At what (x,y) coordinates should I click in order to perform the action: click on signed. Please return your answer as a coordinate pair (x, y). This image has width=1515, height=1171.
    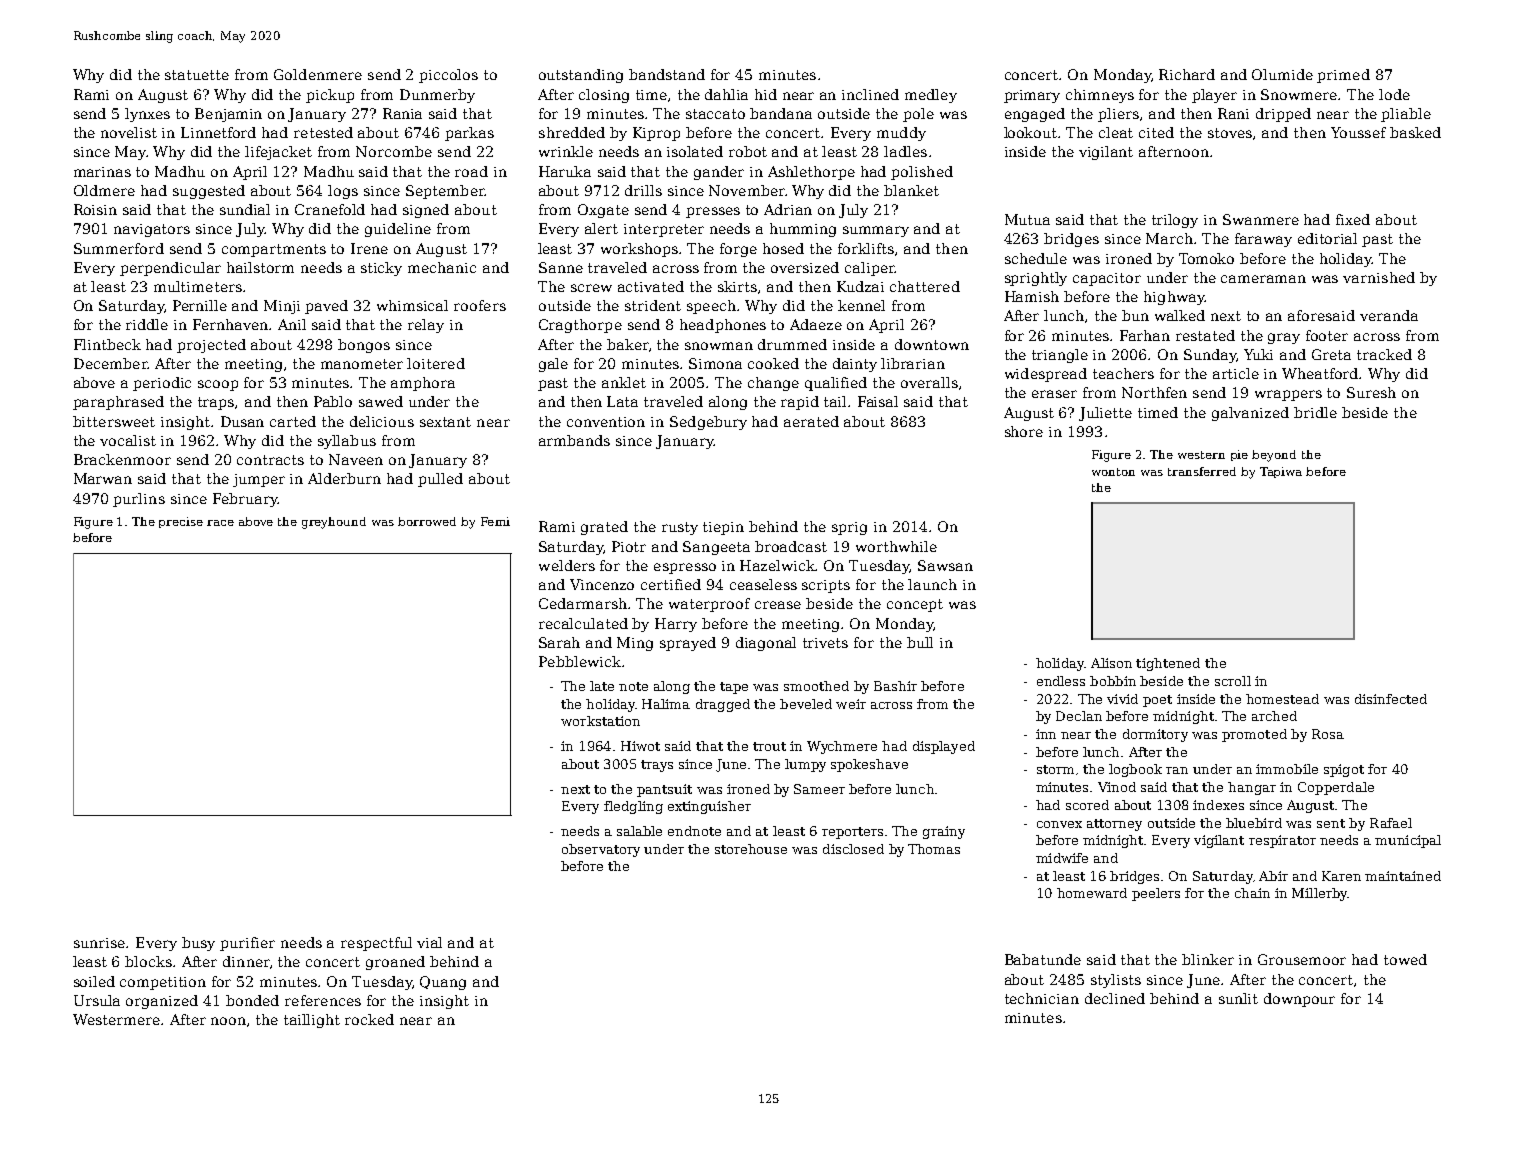
    Looking at the image, I should click on (426, 211).
